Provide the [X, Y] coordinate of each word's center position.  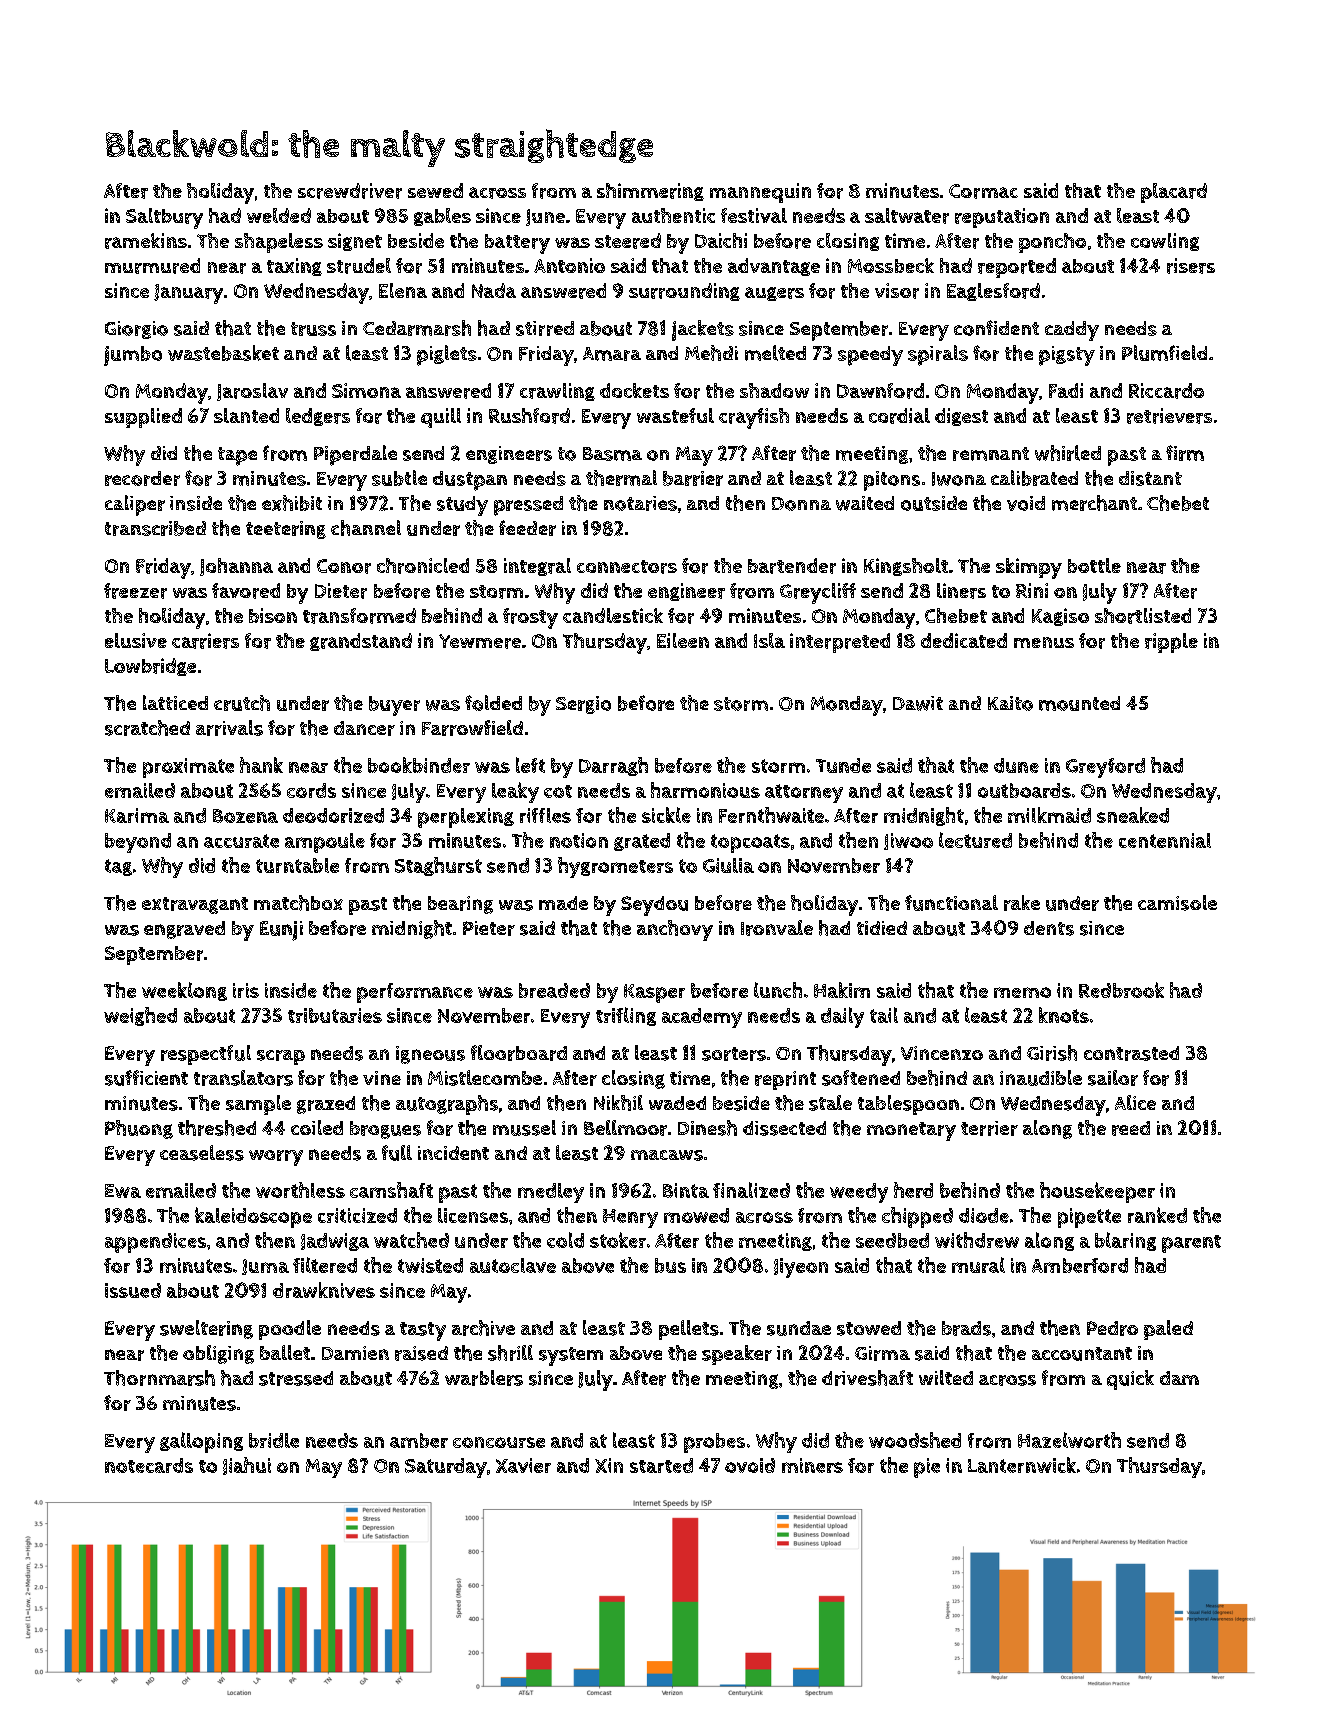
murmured [152, 266]
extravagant [195, 905]
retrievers [1169, 416]
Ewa [123, 1191]
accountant [1082, 1354]
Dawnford [880, 391]
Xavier [523, 1465]
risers [1191, 266]
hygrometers [615, 867]
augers [774, 294]
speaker [737, 1355]
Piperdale [355, 455]
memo [1022, 992]
